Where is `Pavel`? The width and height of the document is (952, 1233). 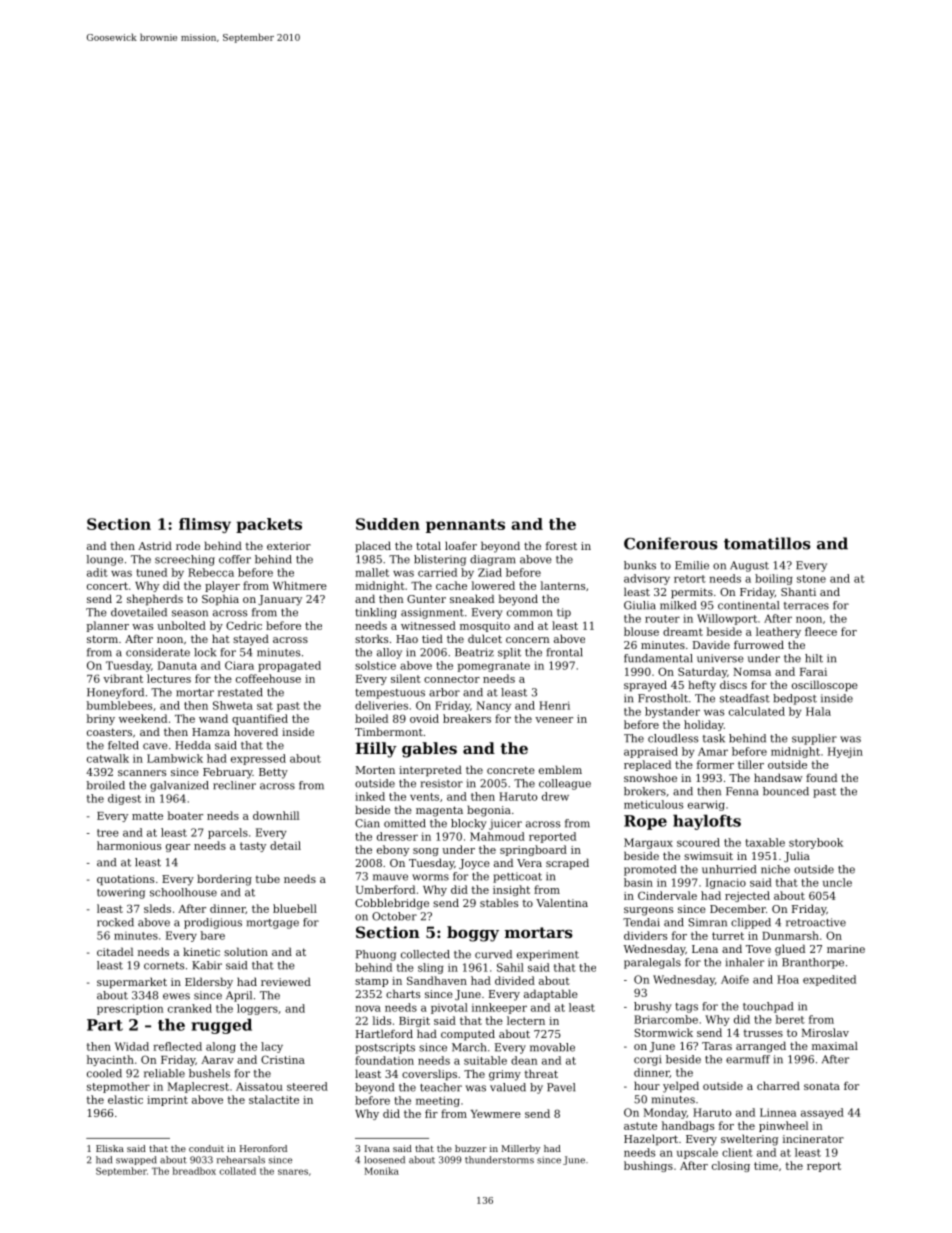
Pavel is located at coordinates (561, 1087).
